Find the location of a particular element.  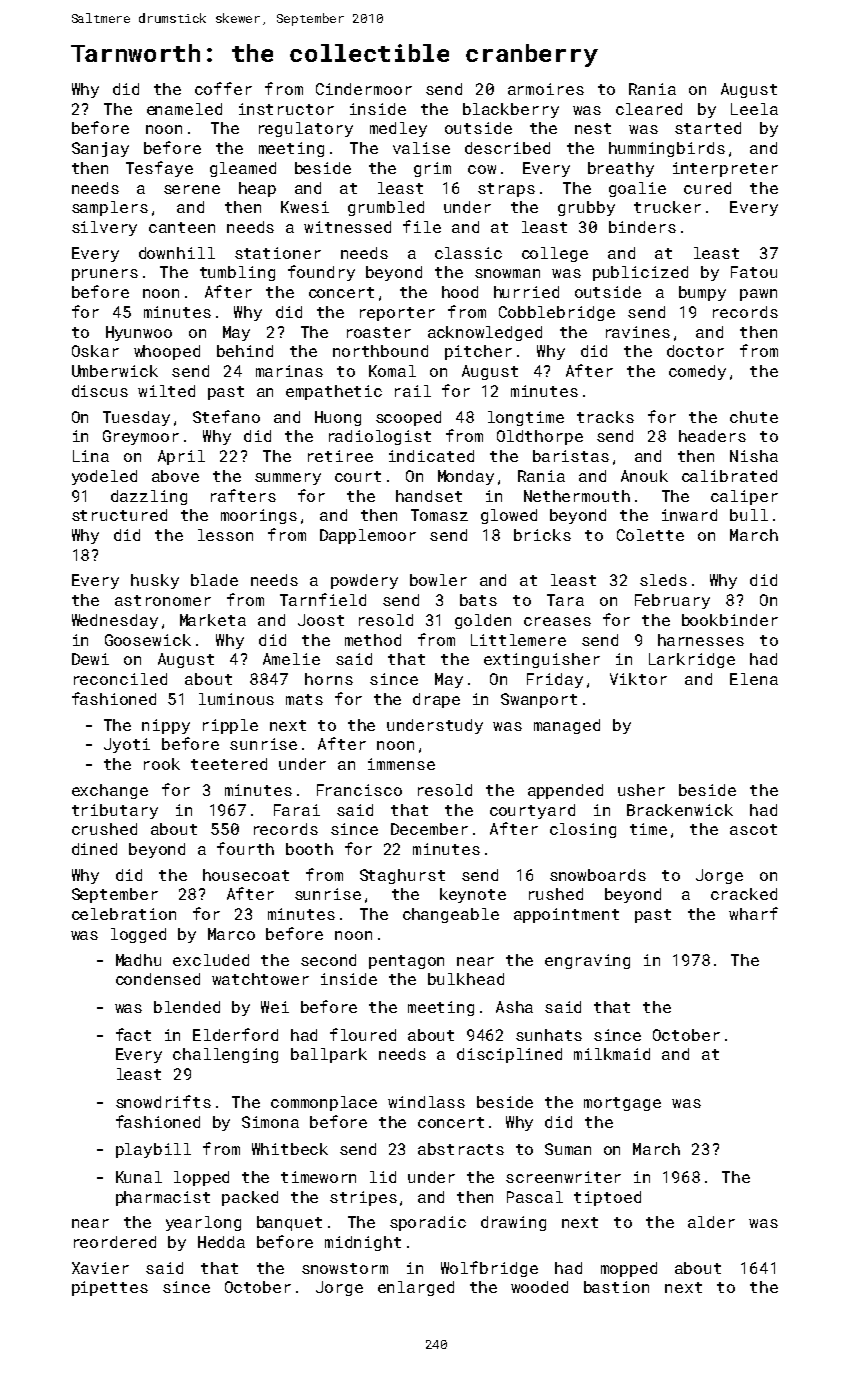

chute is located at coordinates (754, 417).
